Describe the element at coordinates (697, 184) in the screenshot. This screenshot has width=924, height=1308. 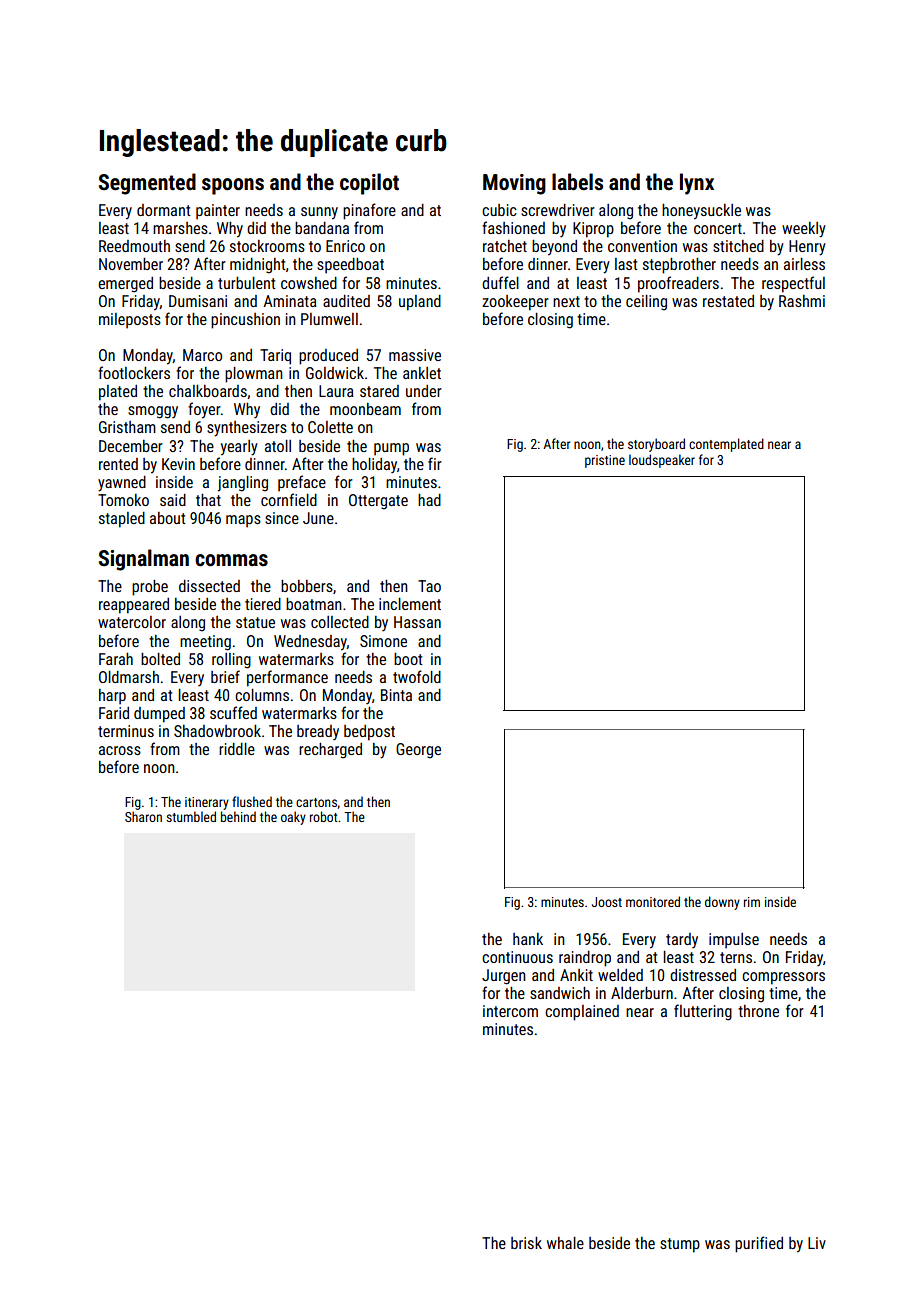
I see `lynx` at that location.
